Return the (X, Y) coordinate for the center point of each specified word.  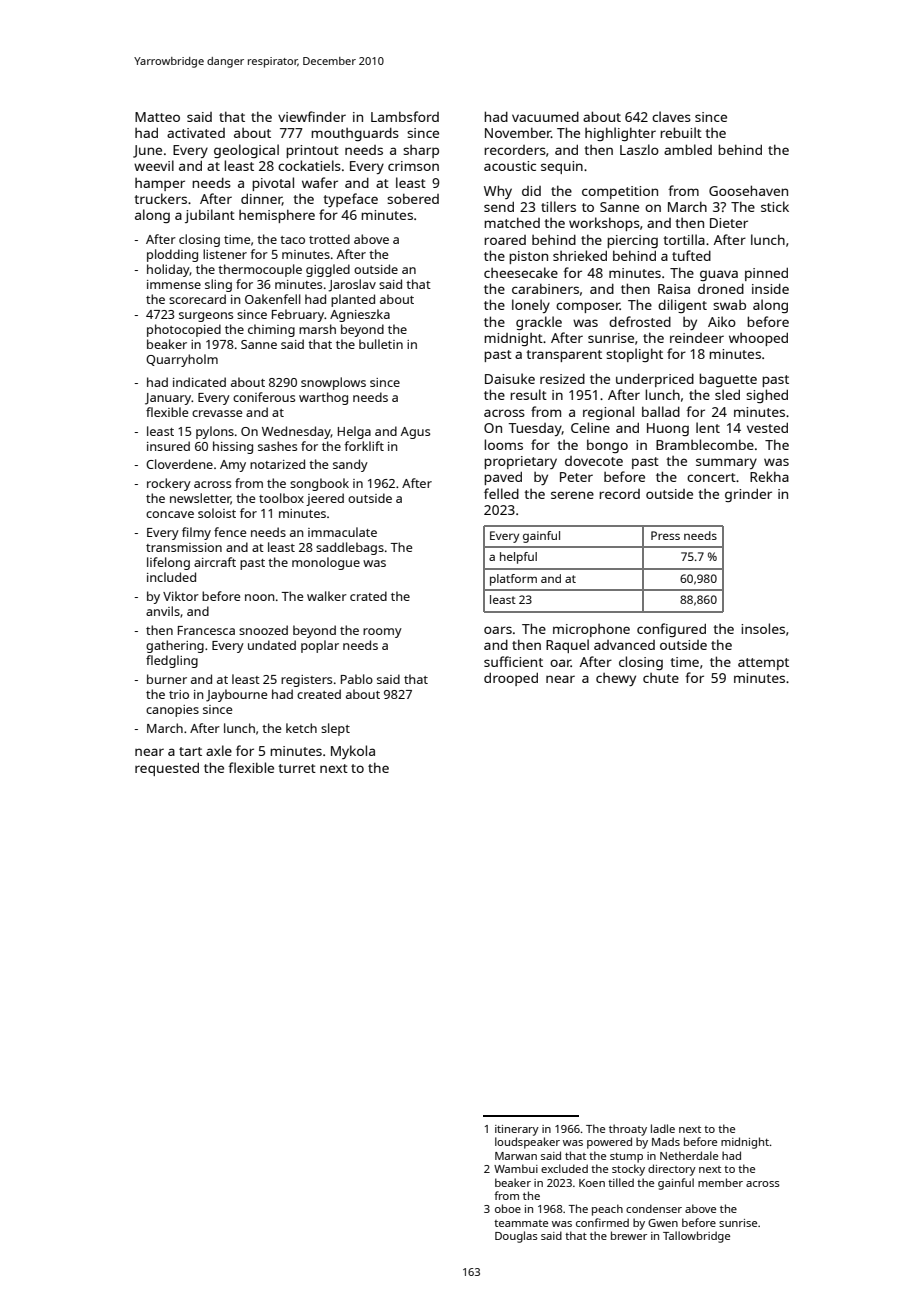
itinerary (517, 1130)
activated (196, 133)
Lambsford (405, 116)
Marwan (516, 1156)
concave (170, 514)
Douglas (516, 1237)
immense (174, 284)
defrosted (640, 321)
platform (513, 580)
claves (671, 116)
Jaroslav (352, 285)
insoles (763, 628)
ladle (663, 1128)
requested (167, 769)
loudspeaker (527, 1143)
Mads (666, 1141)
